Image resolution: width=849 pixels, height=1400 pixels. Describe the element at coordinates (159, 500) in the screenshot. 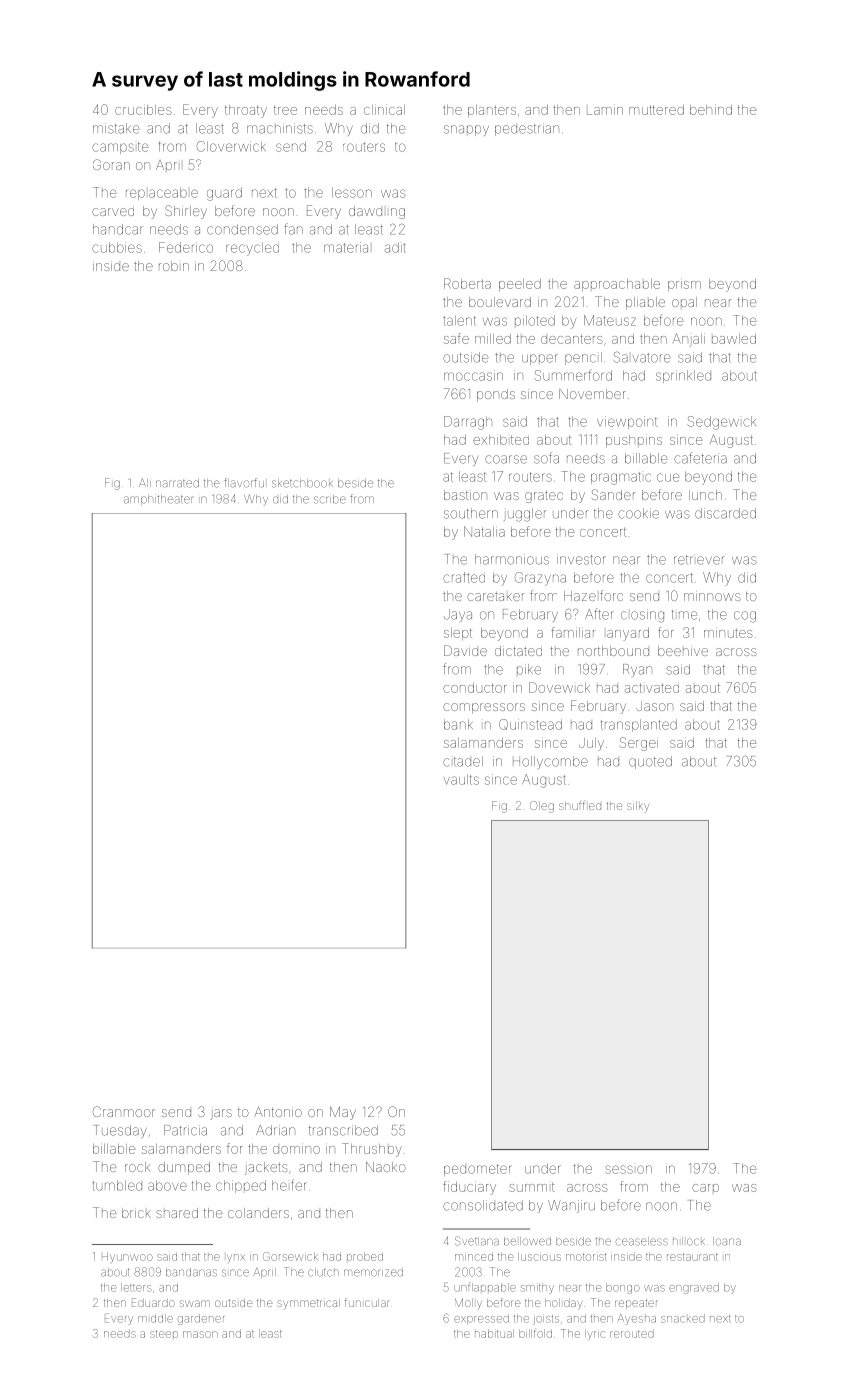

I see `amphitheater` at that location.
